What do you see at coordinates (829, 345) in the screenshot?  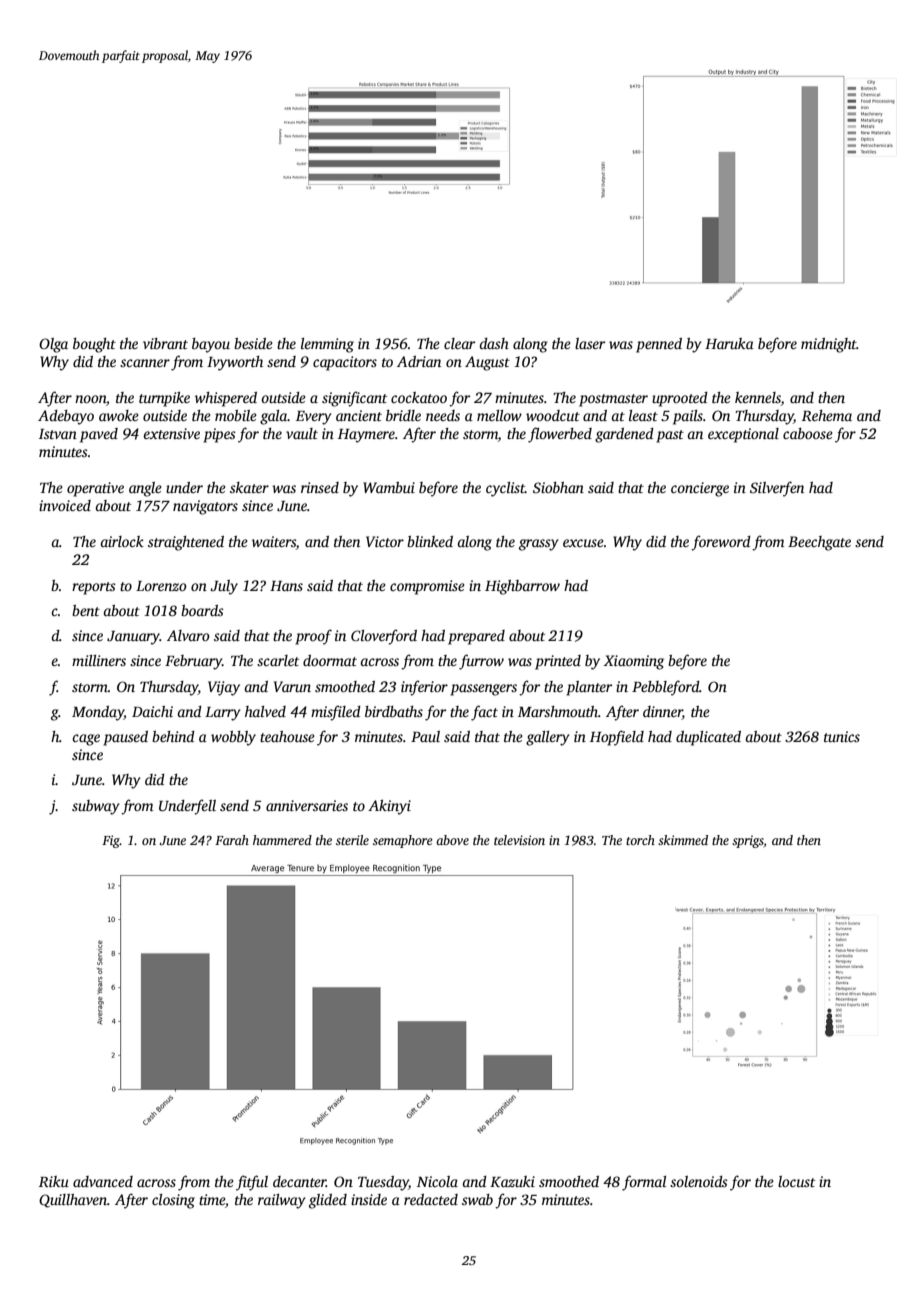 I see `midnight` at bounding box center [829, 345].
